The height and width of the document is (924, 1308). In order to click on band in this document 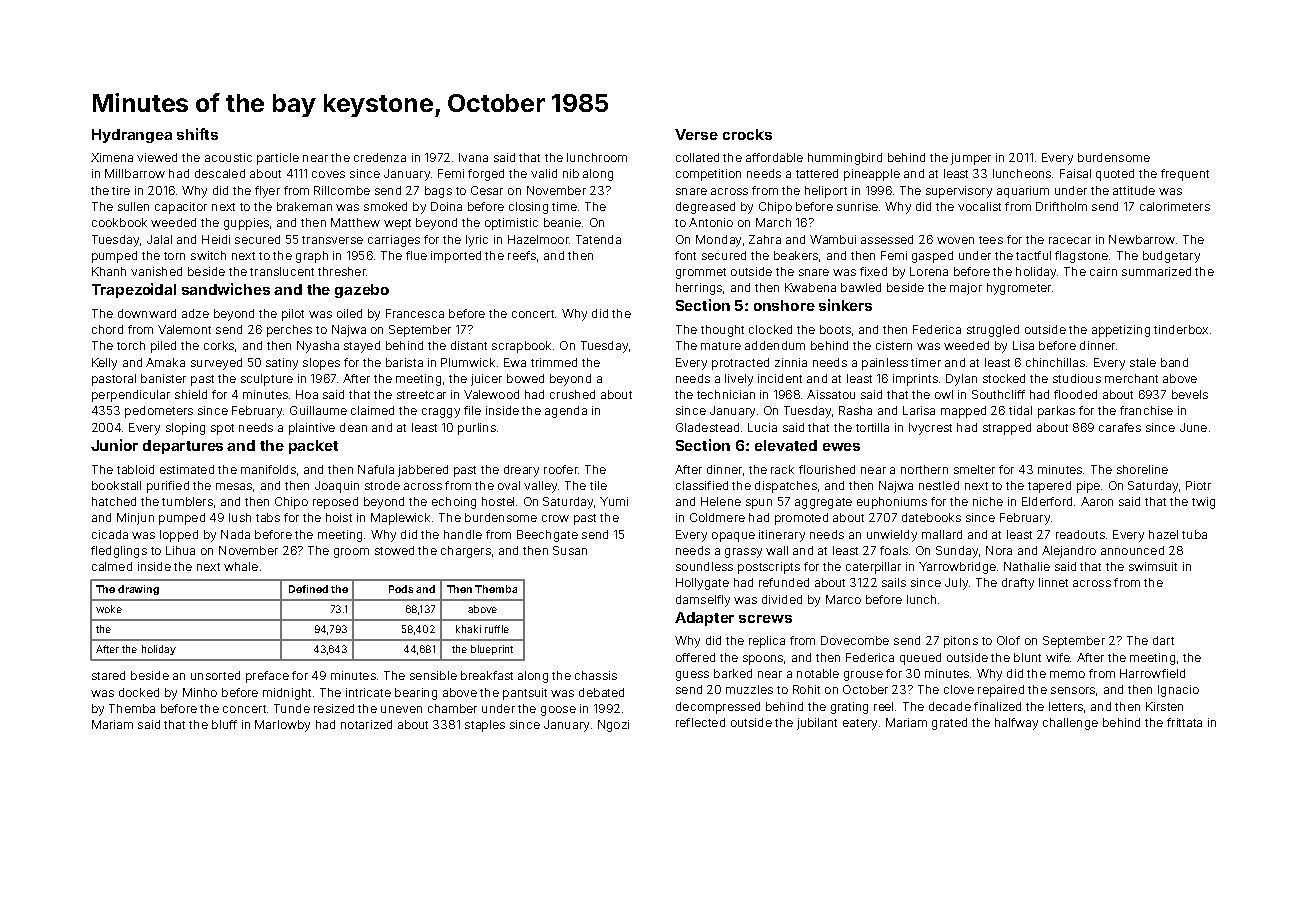, I will do `click(1174, 362)`.
